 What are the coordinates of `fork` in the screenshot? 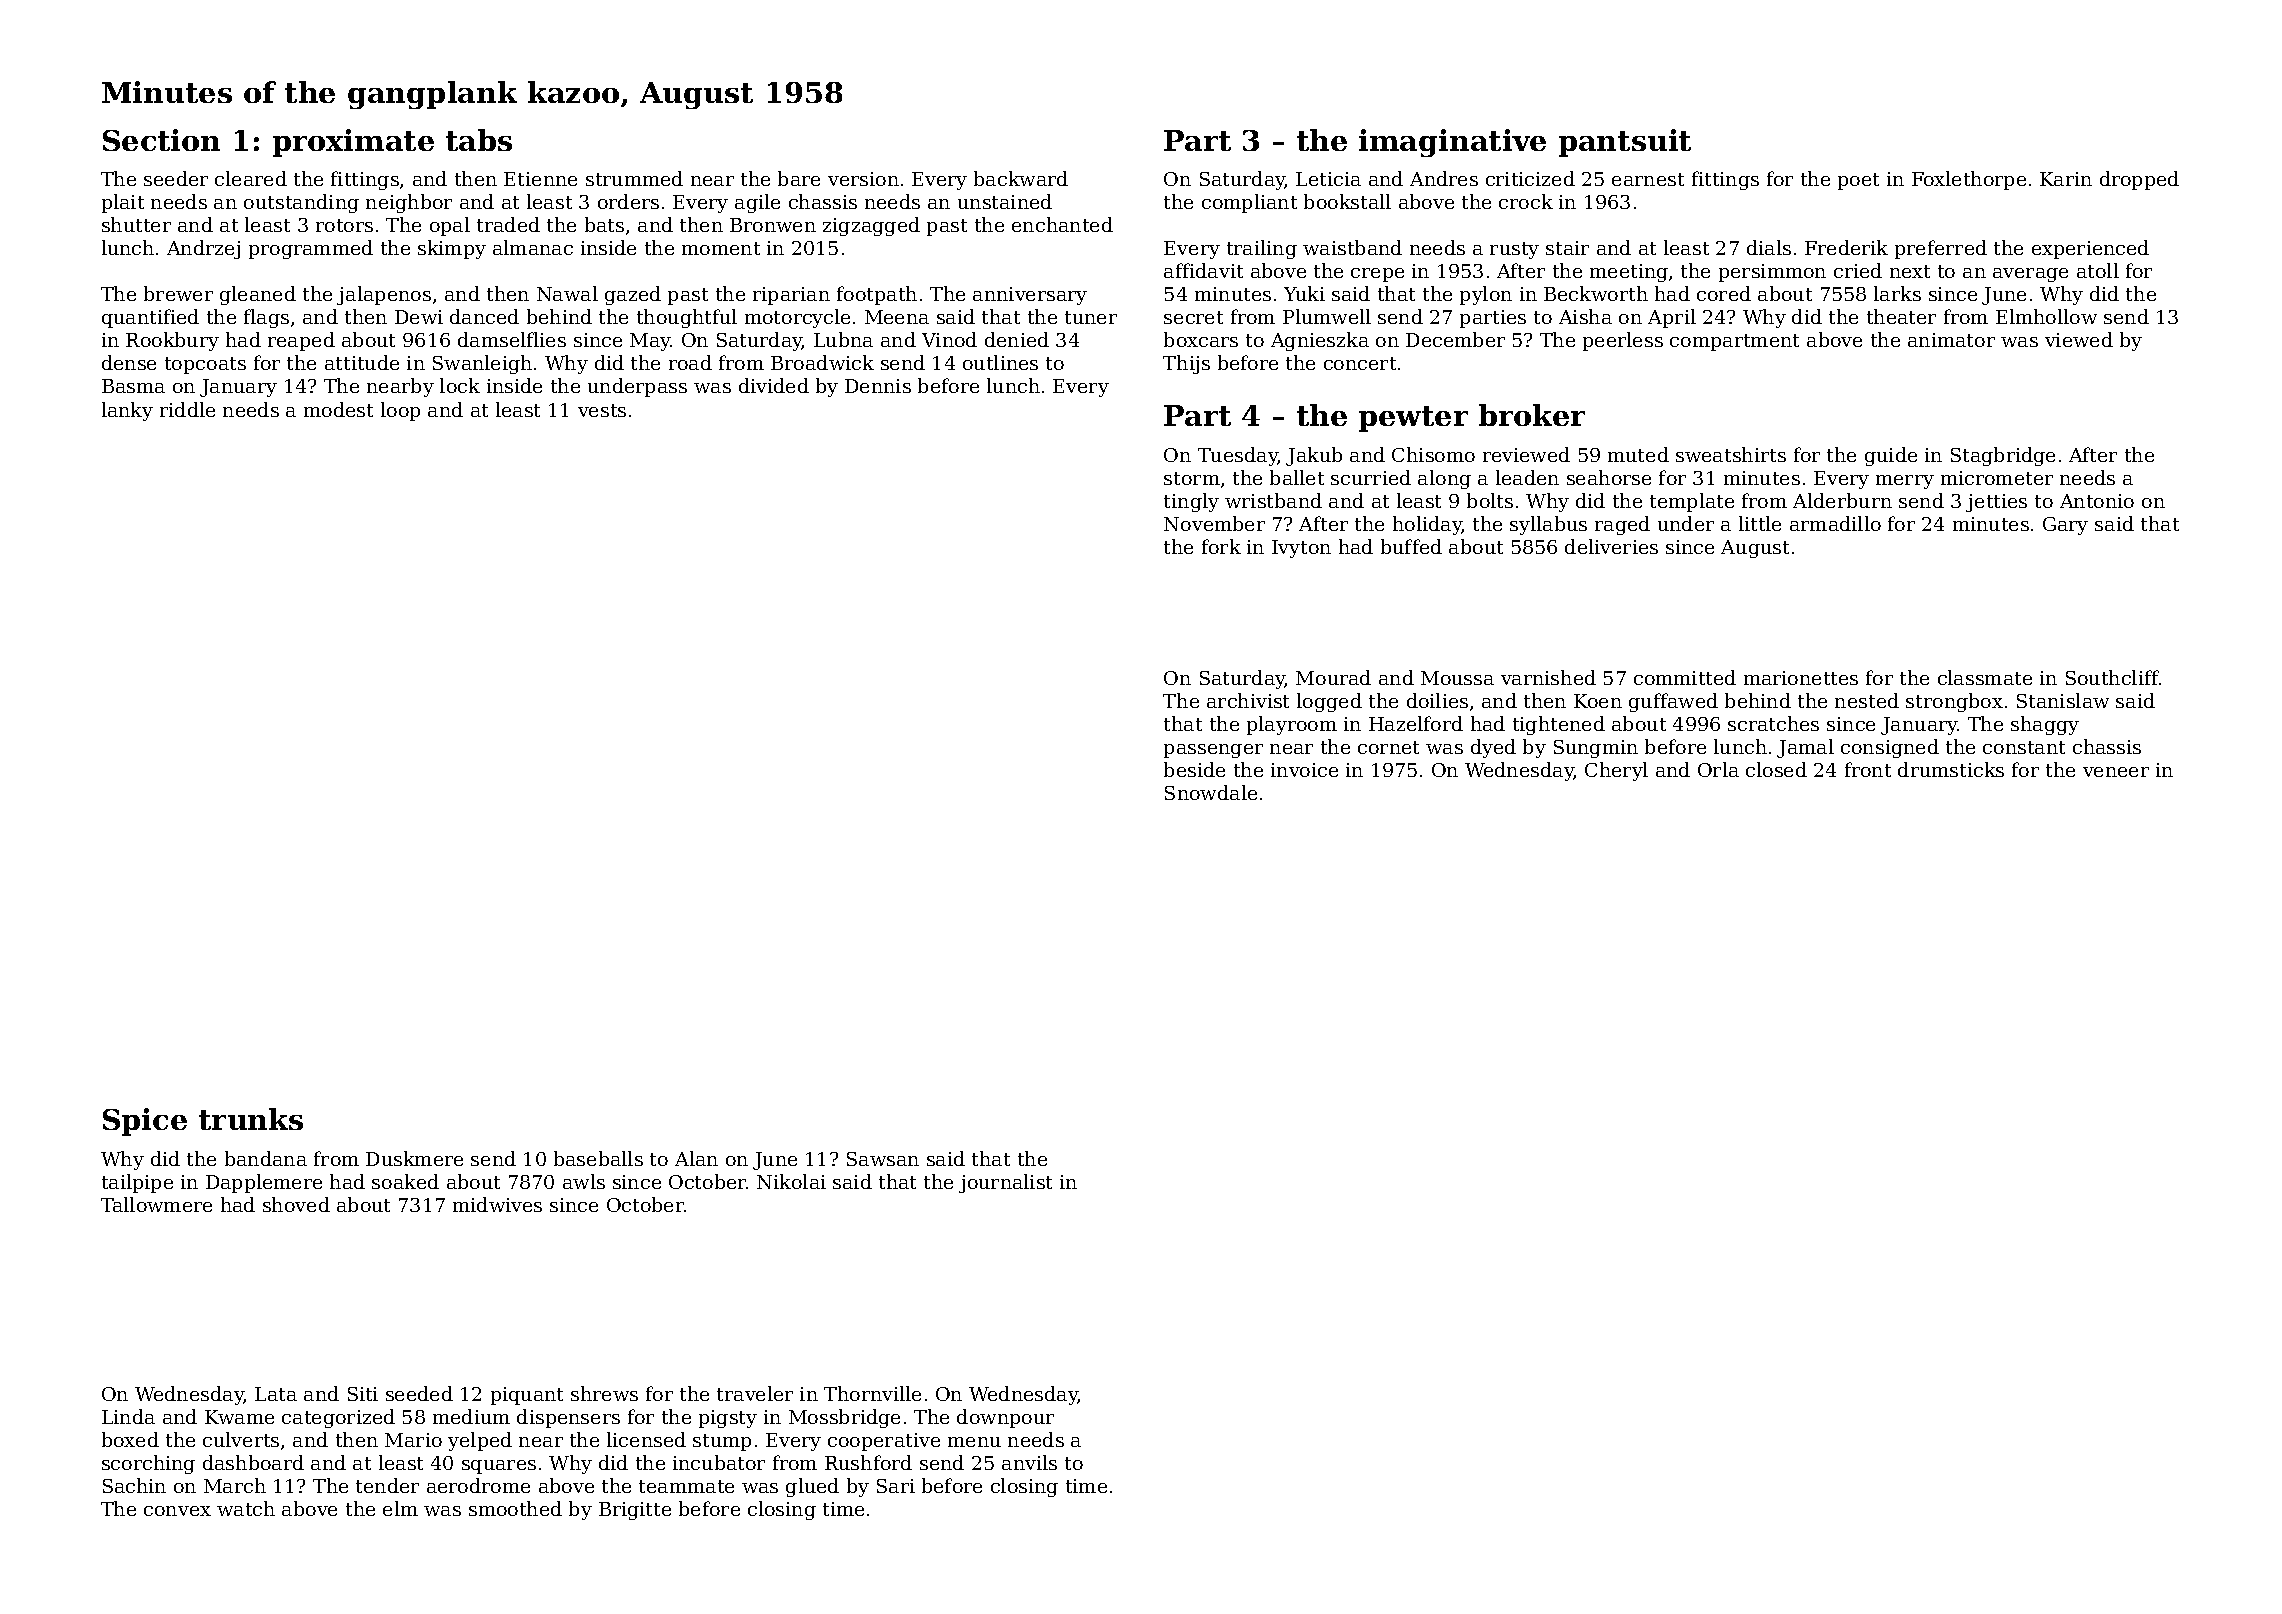 It's located at (1221, 546).
